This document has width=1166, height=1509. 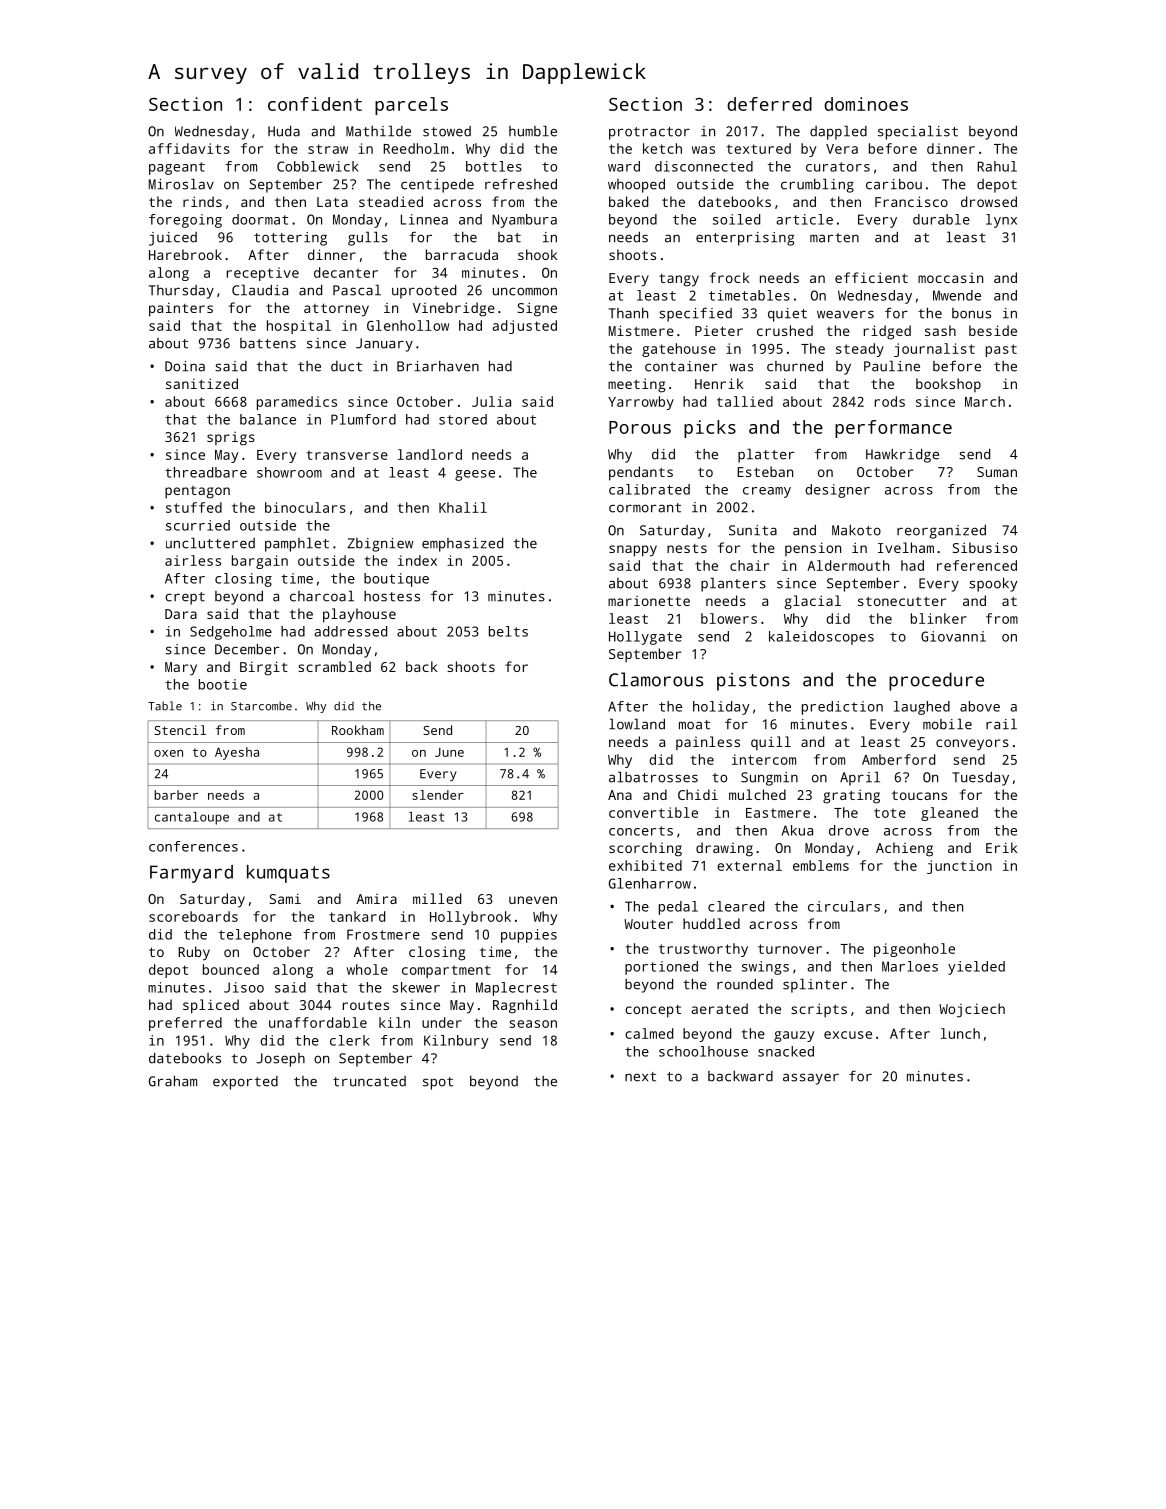 What do you see at coordinates (914, 950) in the document?
I see `pigeonhole` at bounding box center [914, 950].
